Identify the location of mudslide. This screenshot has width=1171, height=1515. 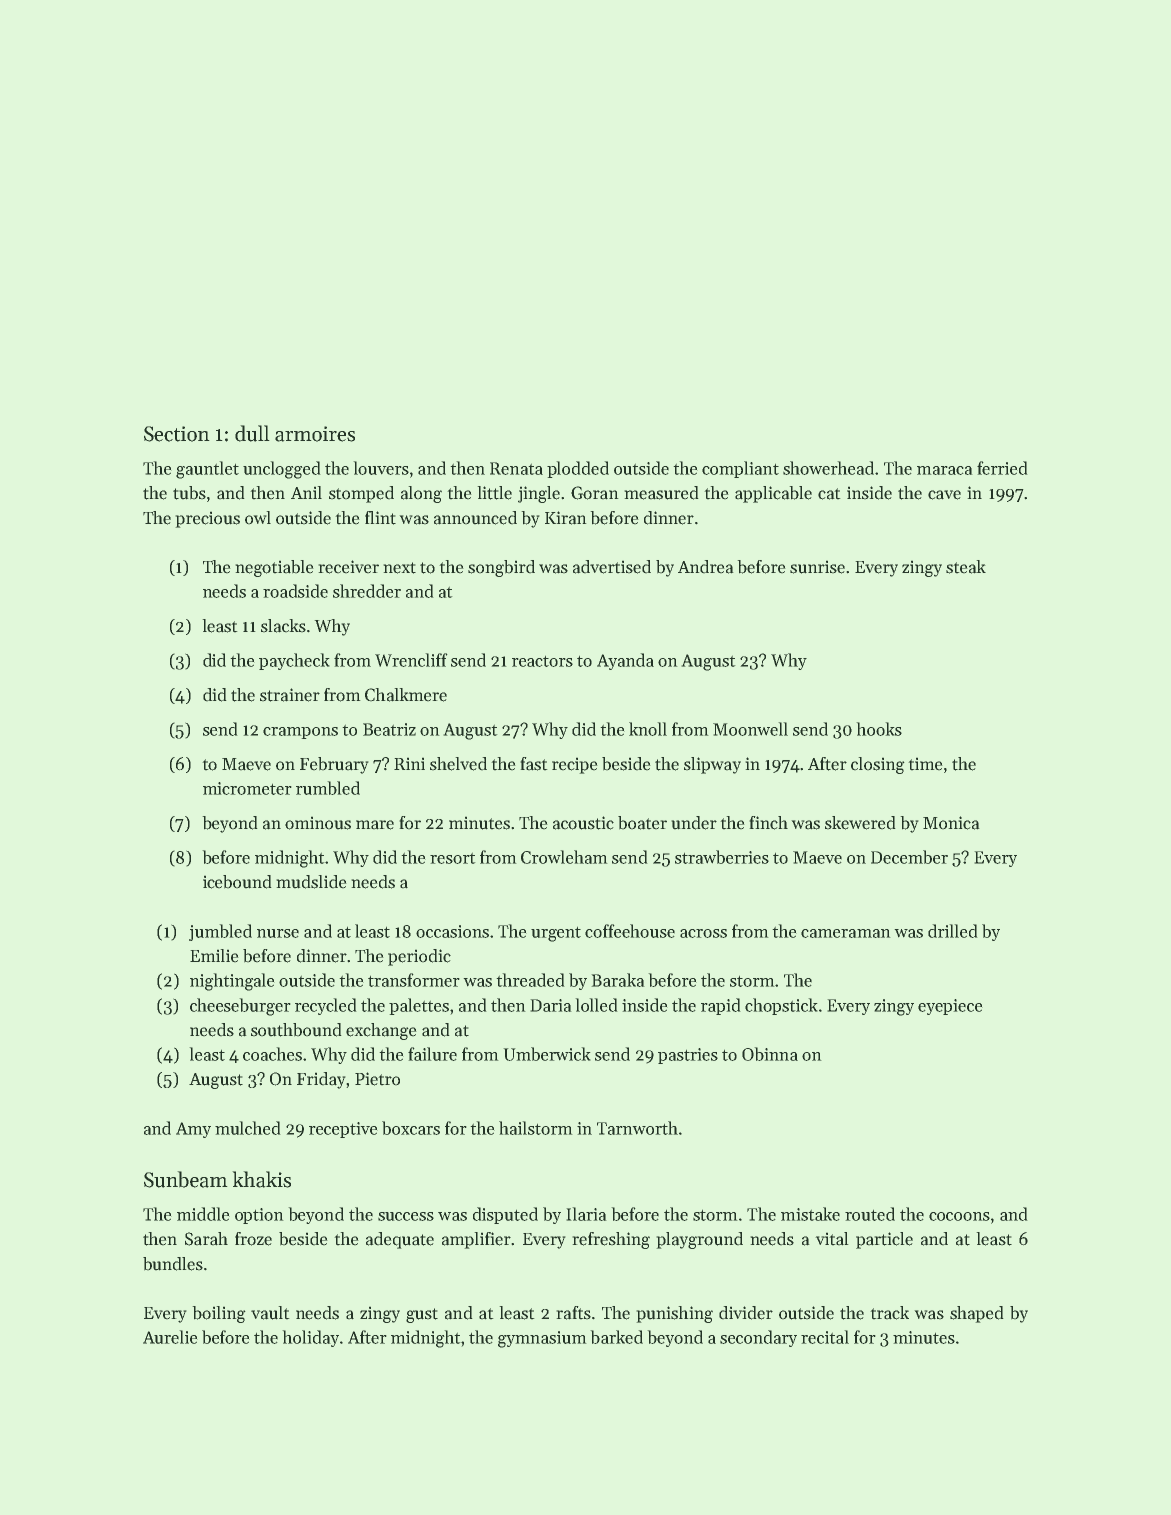
(311, 882).
